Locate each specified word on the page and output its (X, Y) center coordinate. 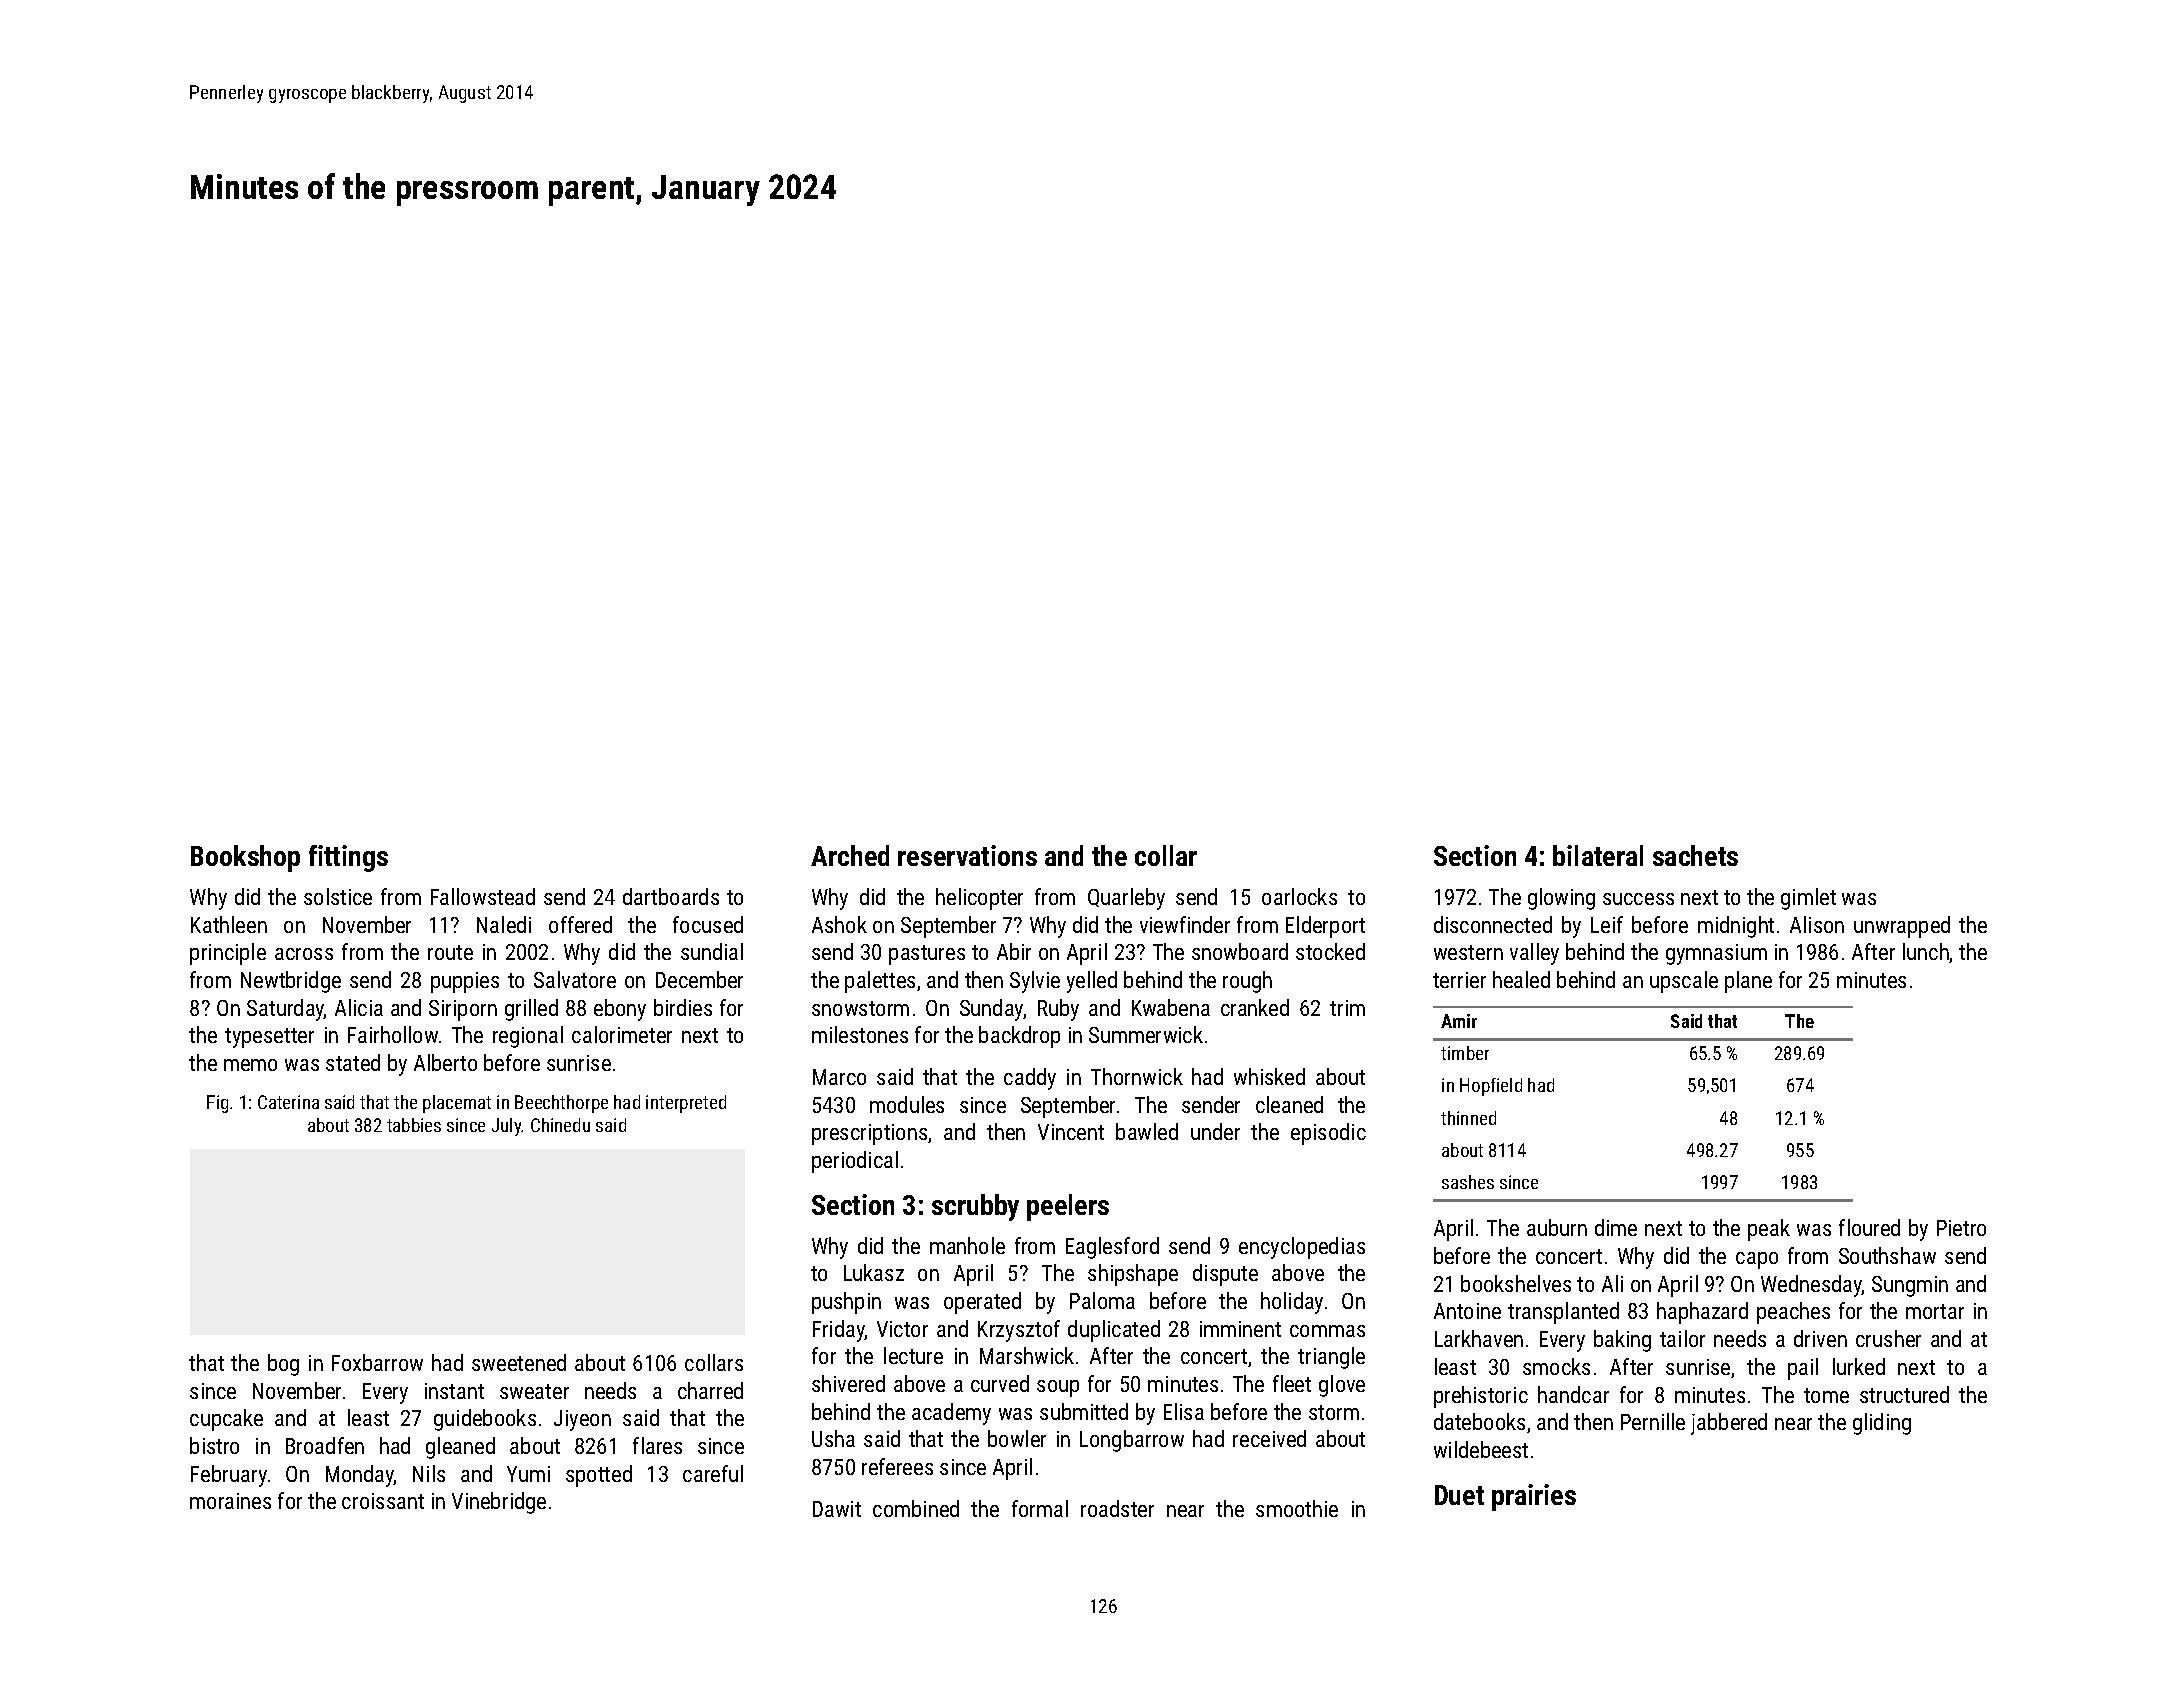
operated (982, 1303)
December (699, 979)
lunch (1926, 951)
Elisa (1184, 1411)
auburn (1557, 1227)
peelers (1068, 1207)
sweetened (519, 1362)
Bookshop (245, 858)
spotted (599, 1476)
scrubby (975, 1207)
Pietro (1961, 1228)
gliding (1882, 1424)
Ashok (839, 924)
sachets (1695, 855)
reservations (967, 855)
